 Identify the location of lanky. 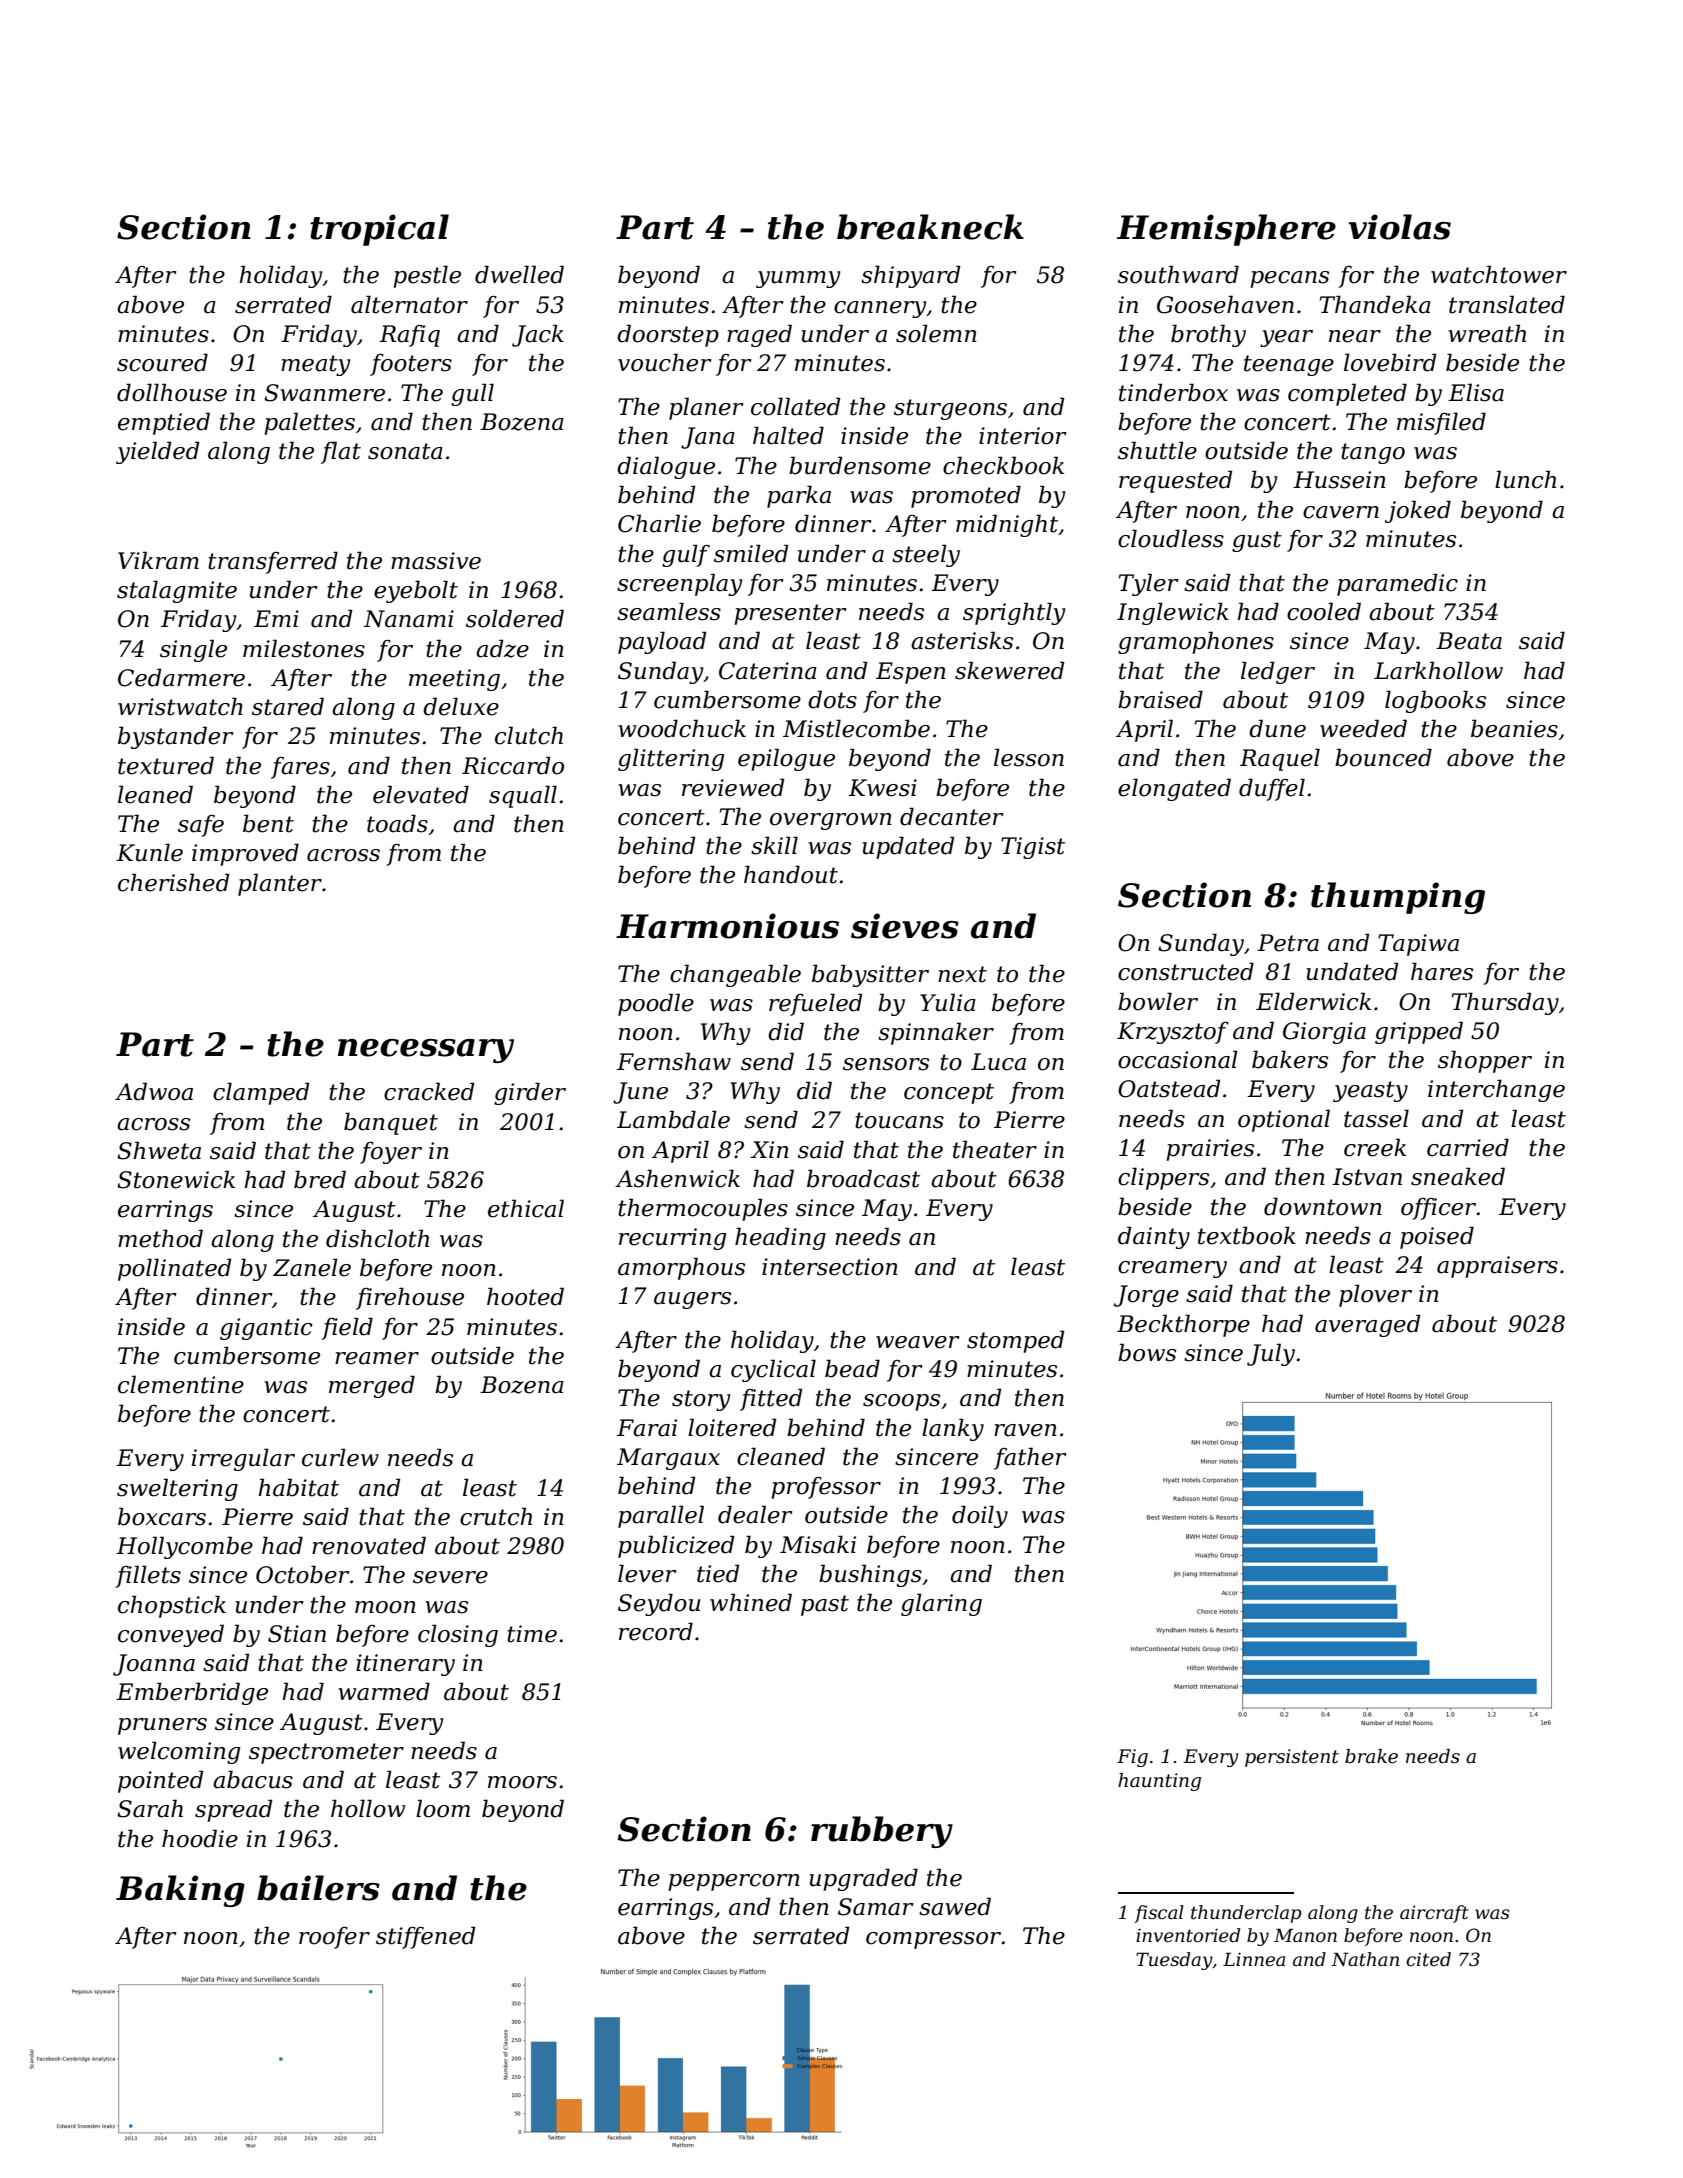
(953, 1429).
